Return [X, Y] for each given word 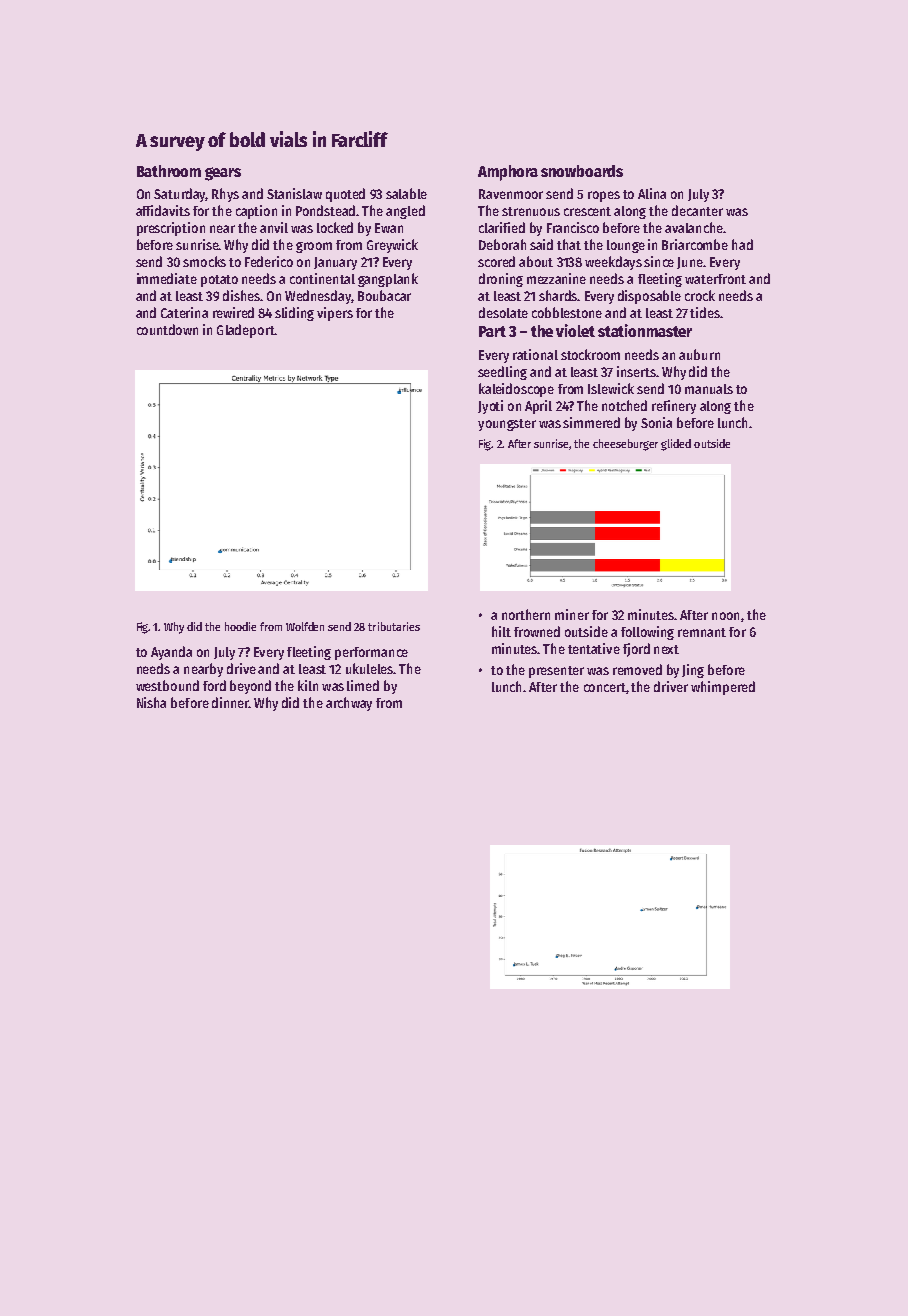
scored [496, 261]
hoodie [240, 626]
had [742, 244]
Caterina [184, 312]
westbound [167, 685]
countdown [167, 329]
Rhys [225, 195]
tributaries [394, 626]
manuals [709, 389]
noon [725, 616]
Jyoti [490, 407]
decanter [697, 210]
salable [406, 193]
